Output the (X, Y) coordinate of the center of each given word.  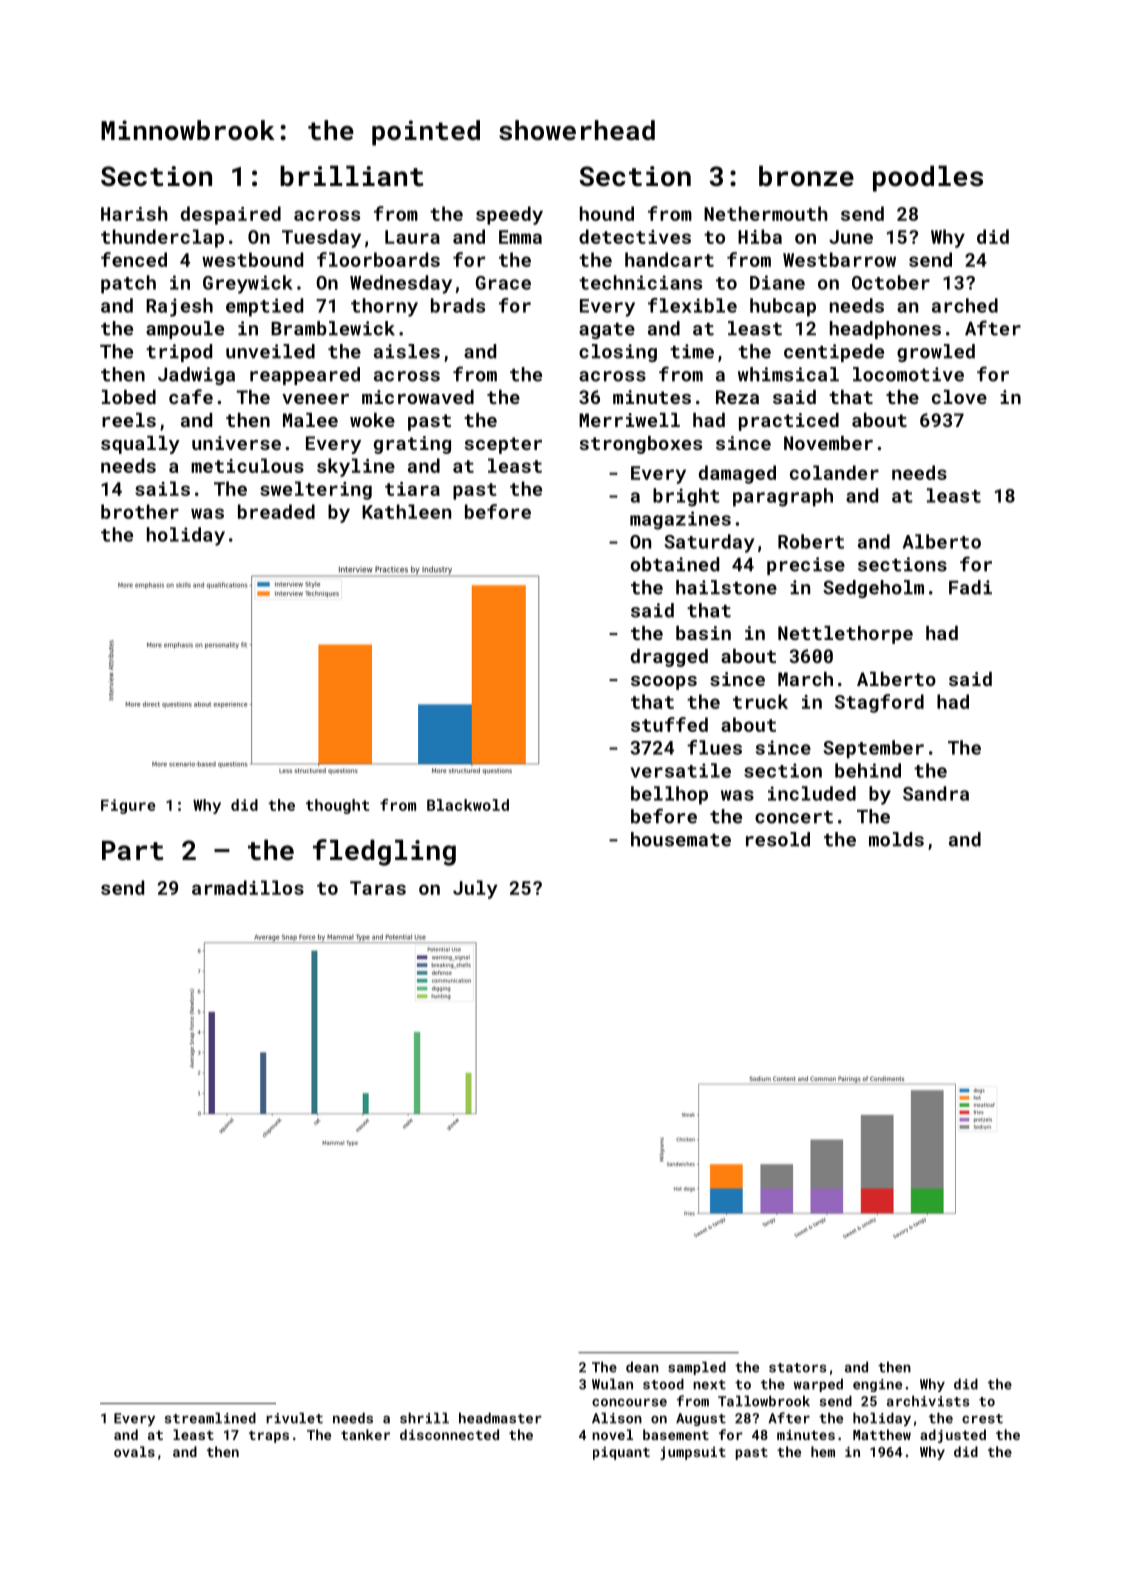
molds (896, 839)
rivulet (294, 1418)
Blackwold (468, 805)
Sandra (936, 793)
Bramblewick (333, 328)
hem (823, 1451)
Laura (412, 237)
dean (642, 1367)
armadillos (248, 887)
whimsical (788, 374)
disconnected (449, 1434)
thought (337, 806)
